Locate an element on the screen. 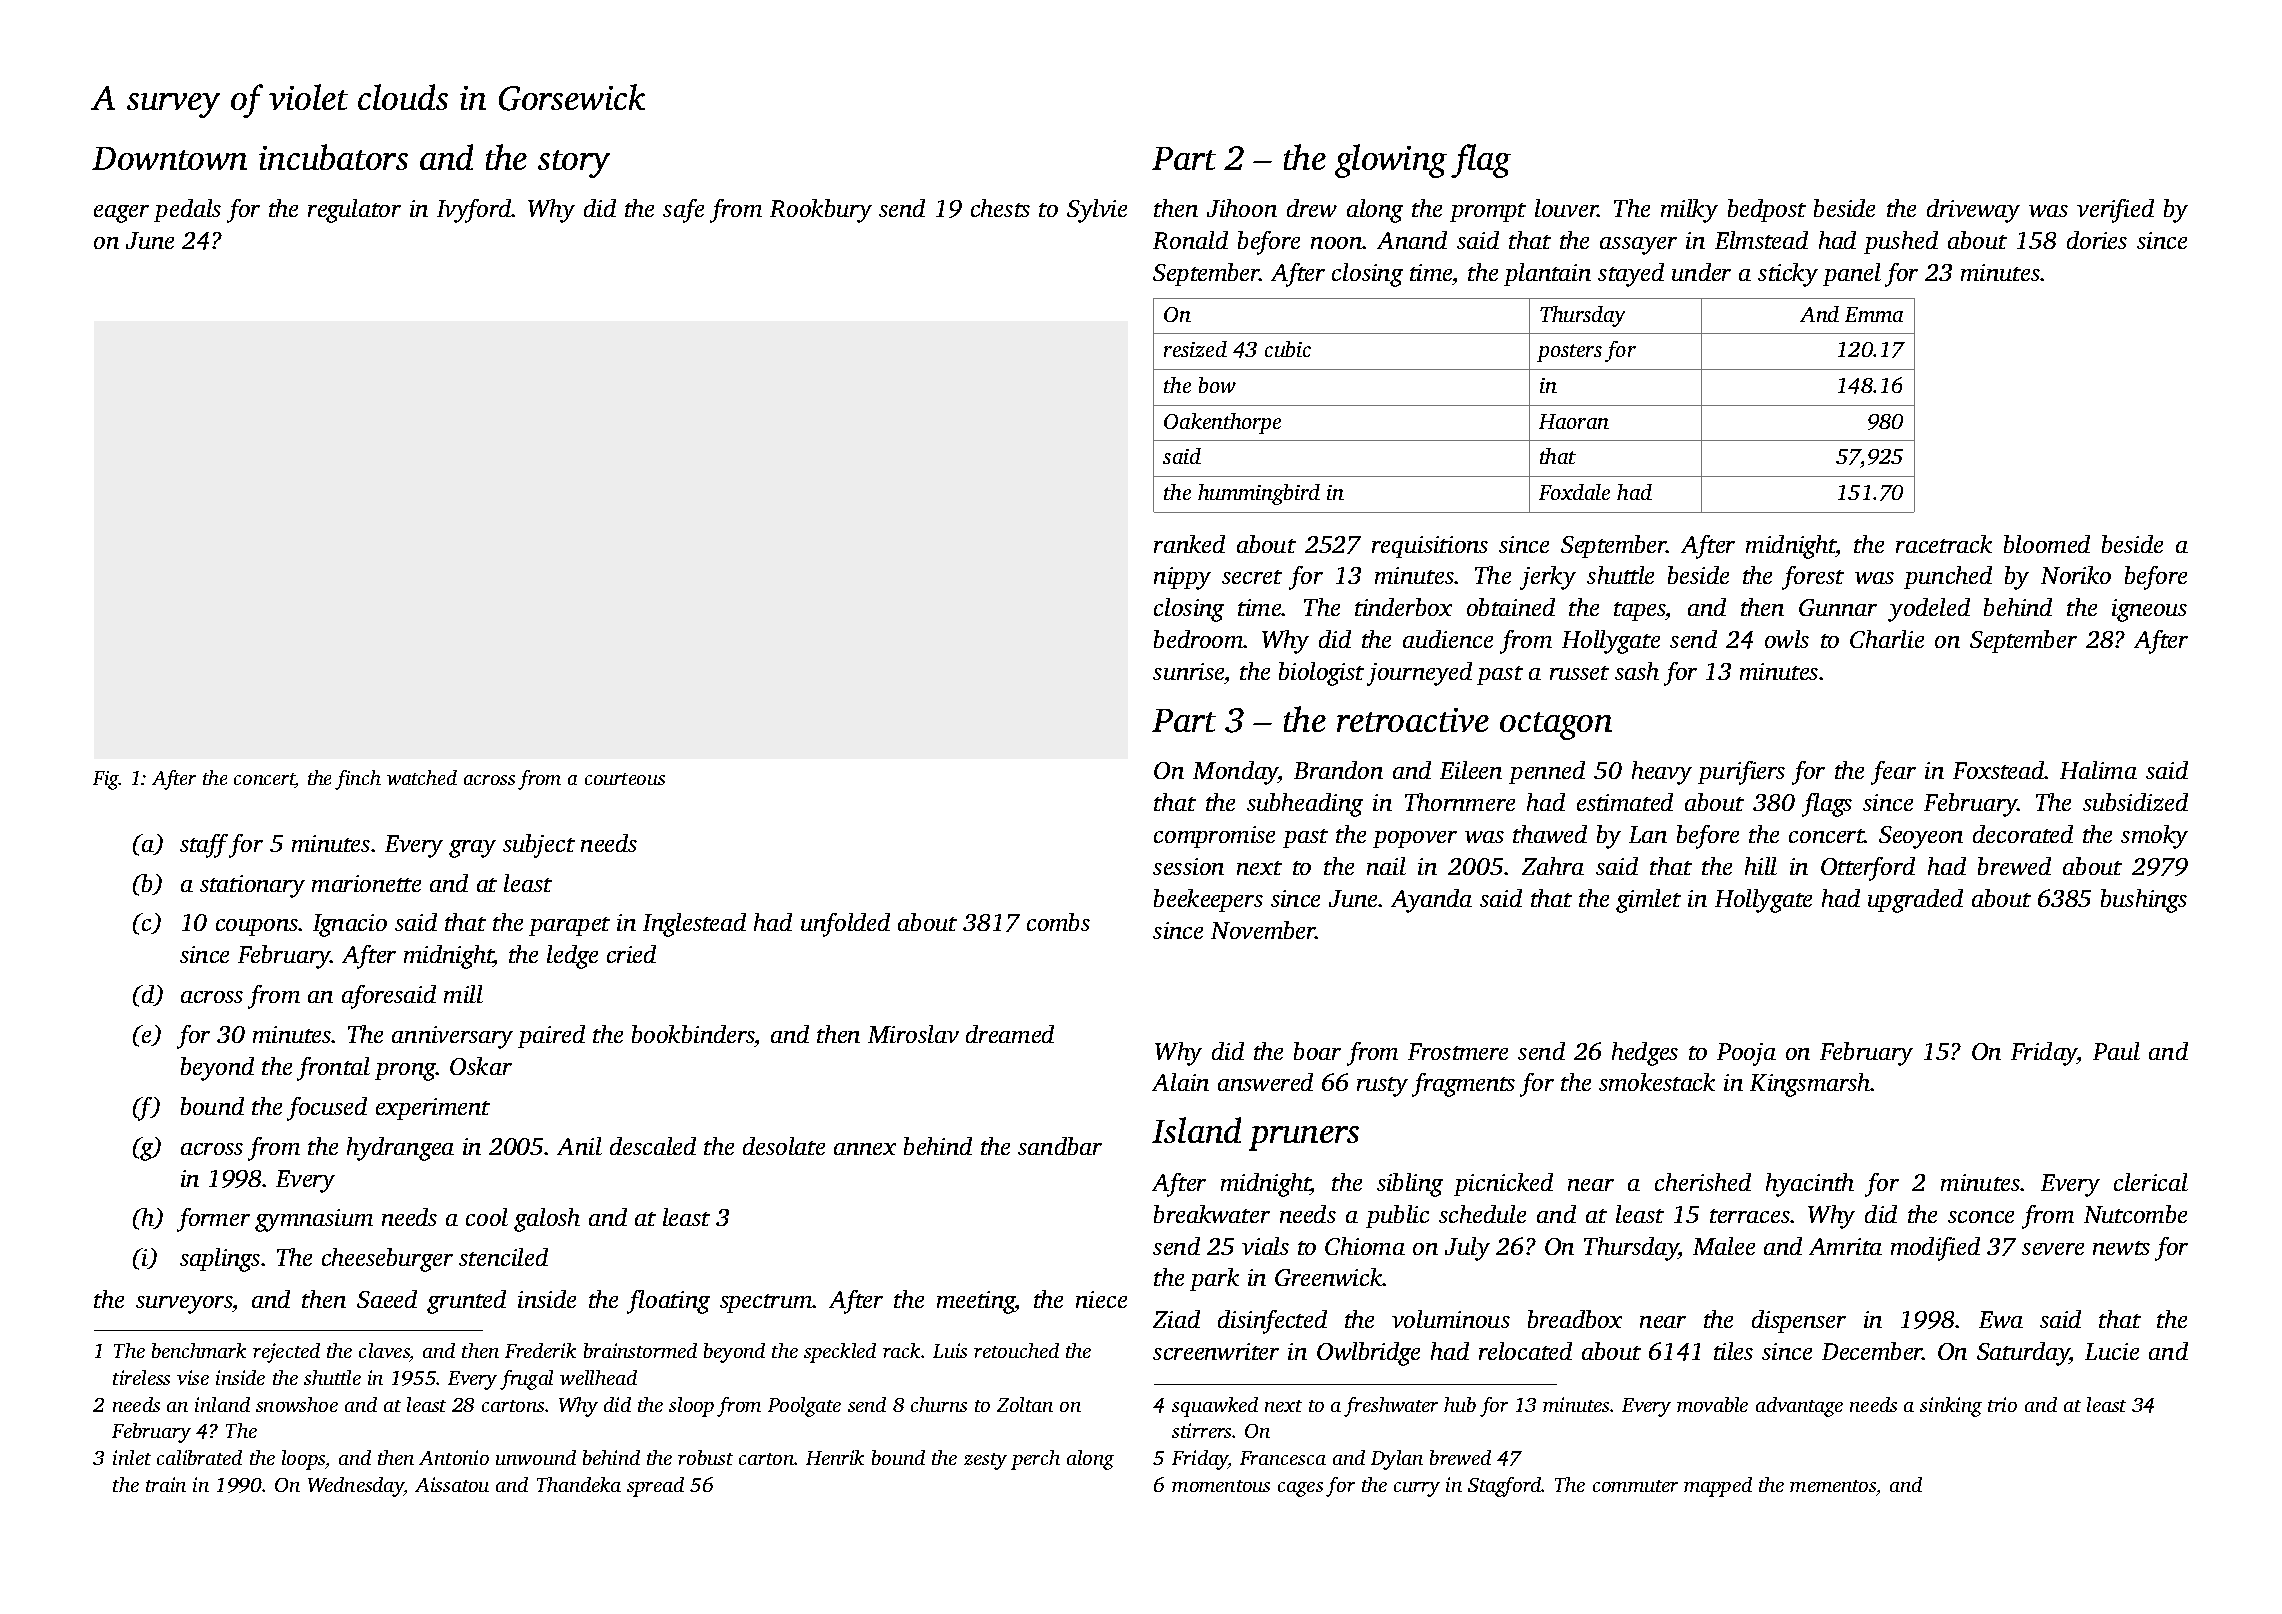 The image size is (2282, 1614). resized is located at coordinates (1195, 349).
